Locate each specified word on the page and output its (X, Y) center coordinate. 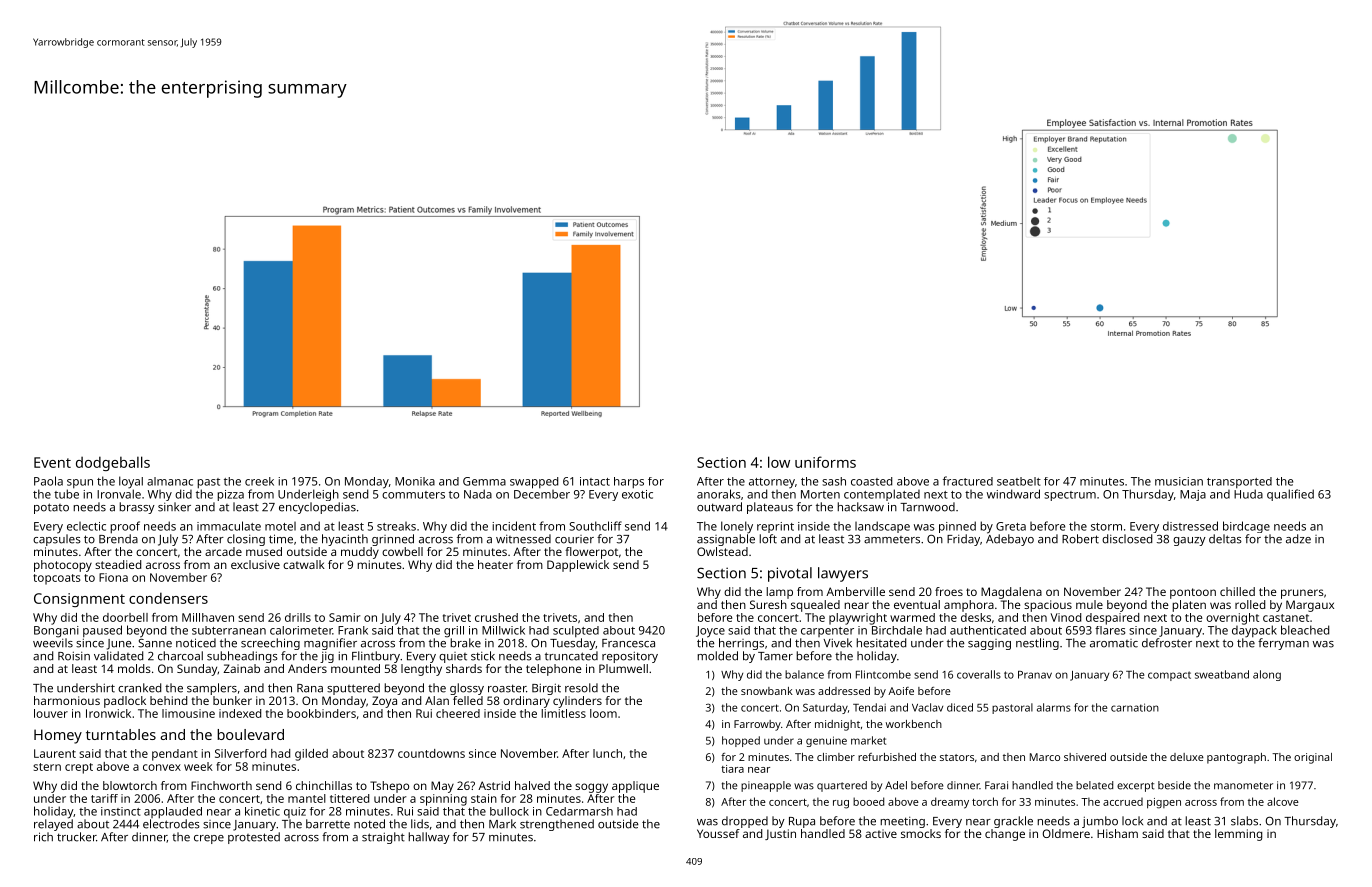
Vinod (1065, 617)
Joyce (710, 632)
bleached (1305, 630)
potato (51, 508)
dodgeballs (113, 463)
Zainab (241, 668)
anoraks (719, 494)
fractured (968, 481)
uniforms (825, 462)
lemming (1238, 835)
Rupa (802, 822)
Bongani (56, 632)
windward (1013, 494)
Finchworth (221, 785)
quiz (295, 812)
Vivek (837, 643)
